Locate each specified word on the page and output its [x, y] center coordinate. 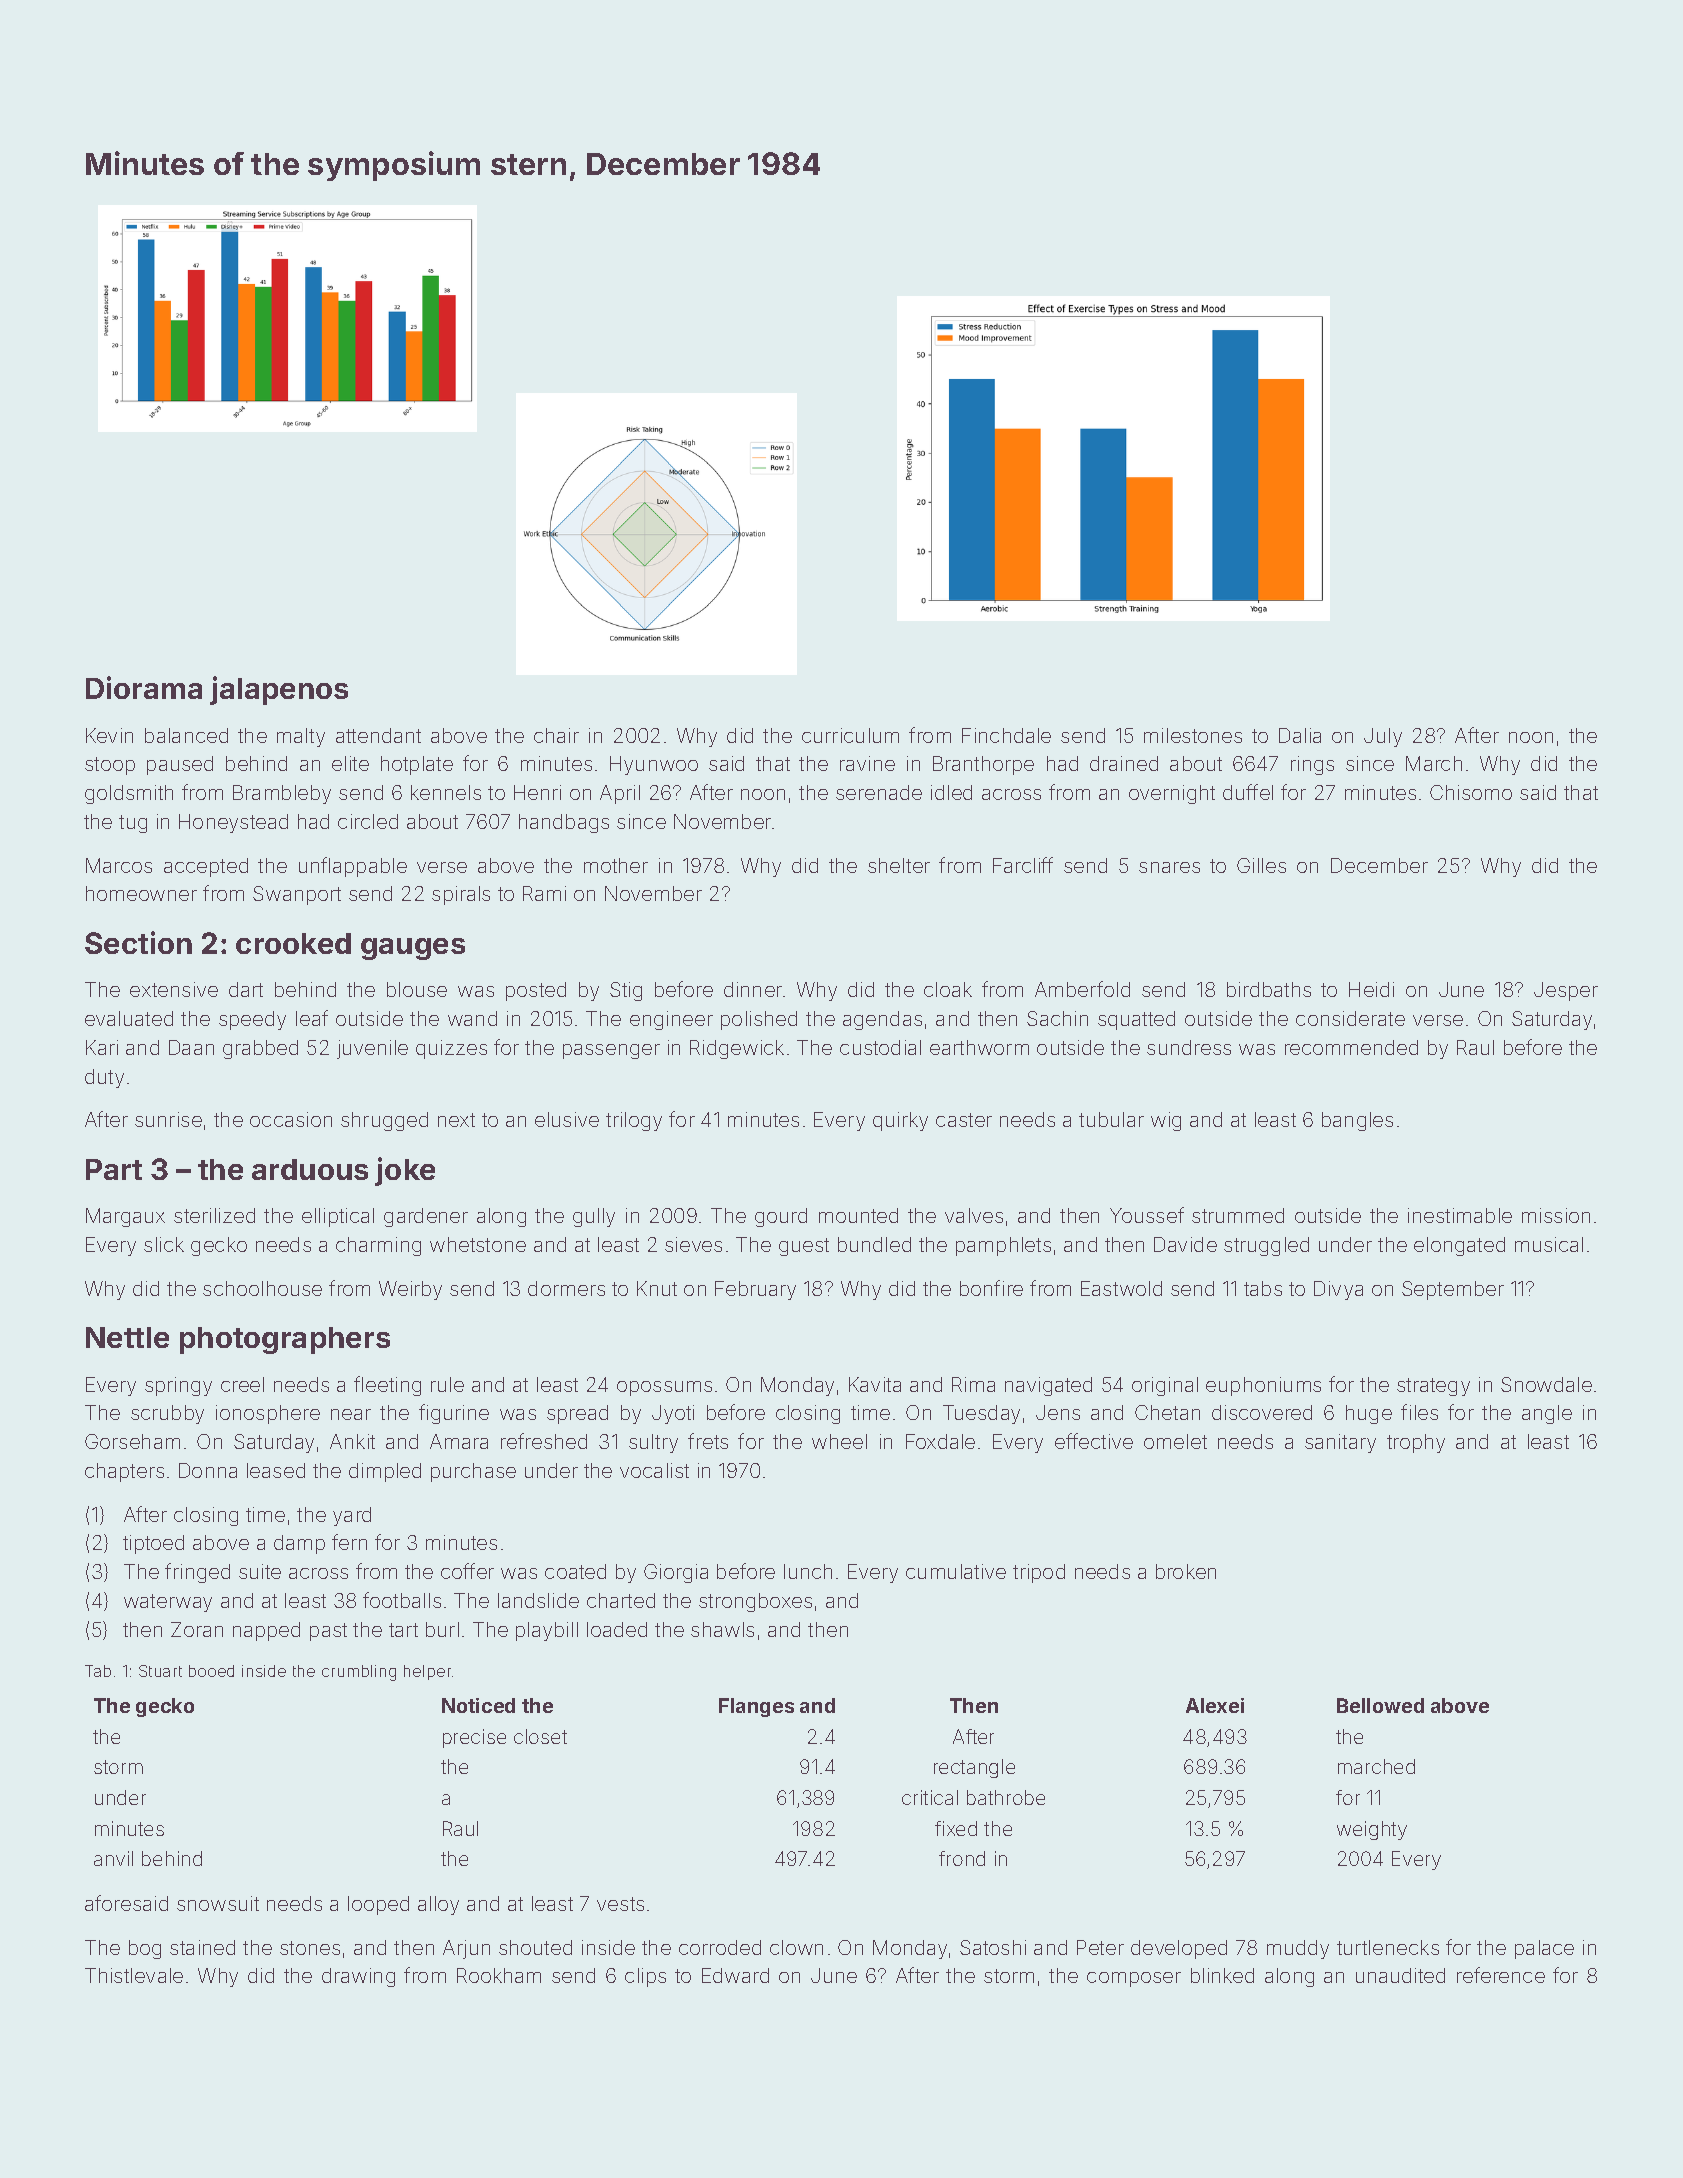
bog [145, 1949]
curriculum [850, 735]
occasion [291, 1119]
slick [164, 1244]
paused [180, 765]
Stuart [160, 1671]
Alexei [1215, 1705]
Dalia [1300, 735]
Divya [1338, 1290]
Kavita [875, 1384]
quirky [900, 1121]
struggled [1266, 1246]
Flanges [756, 1707]
